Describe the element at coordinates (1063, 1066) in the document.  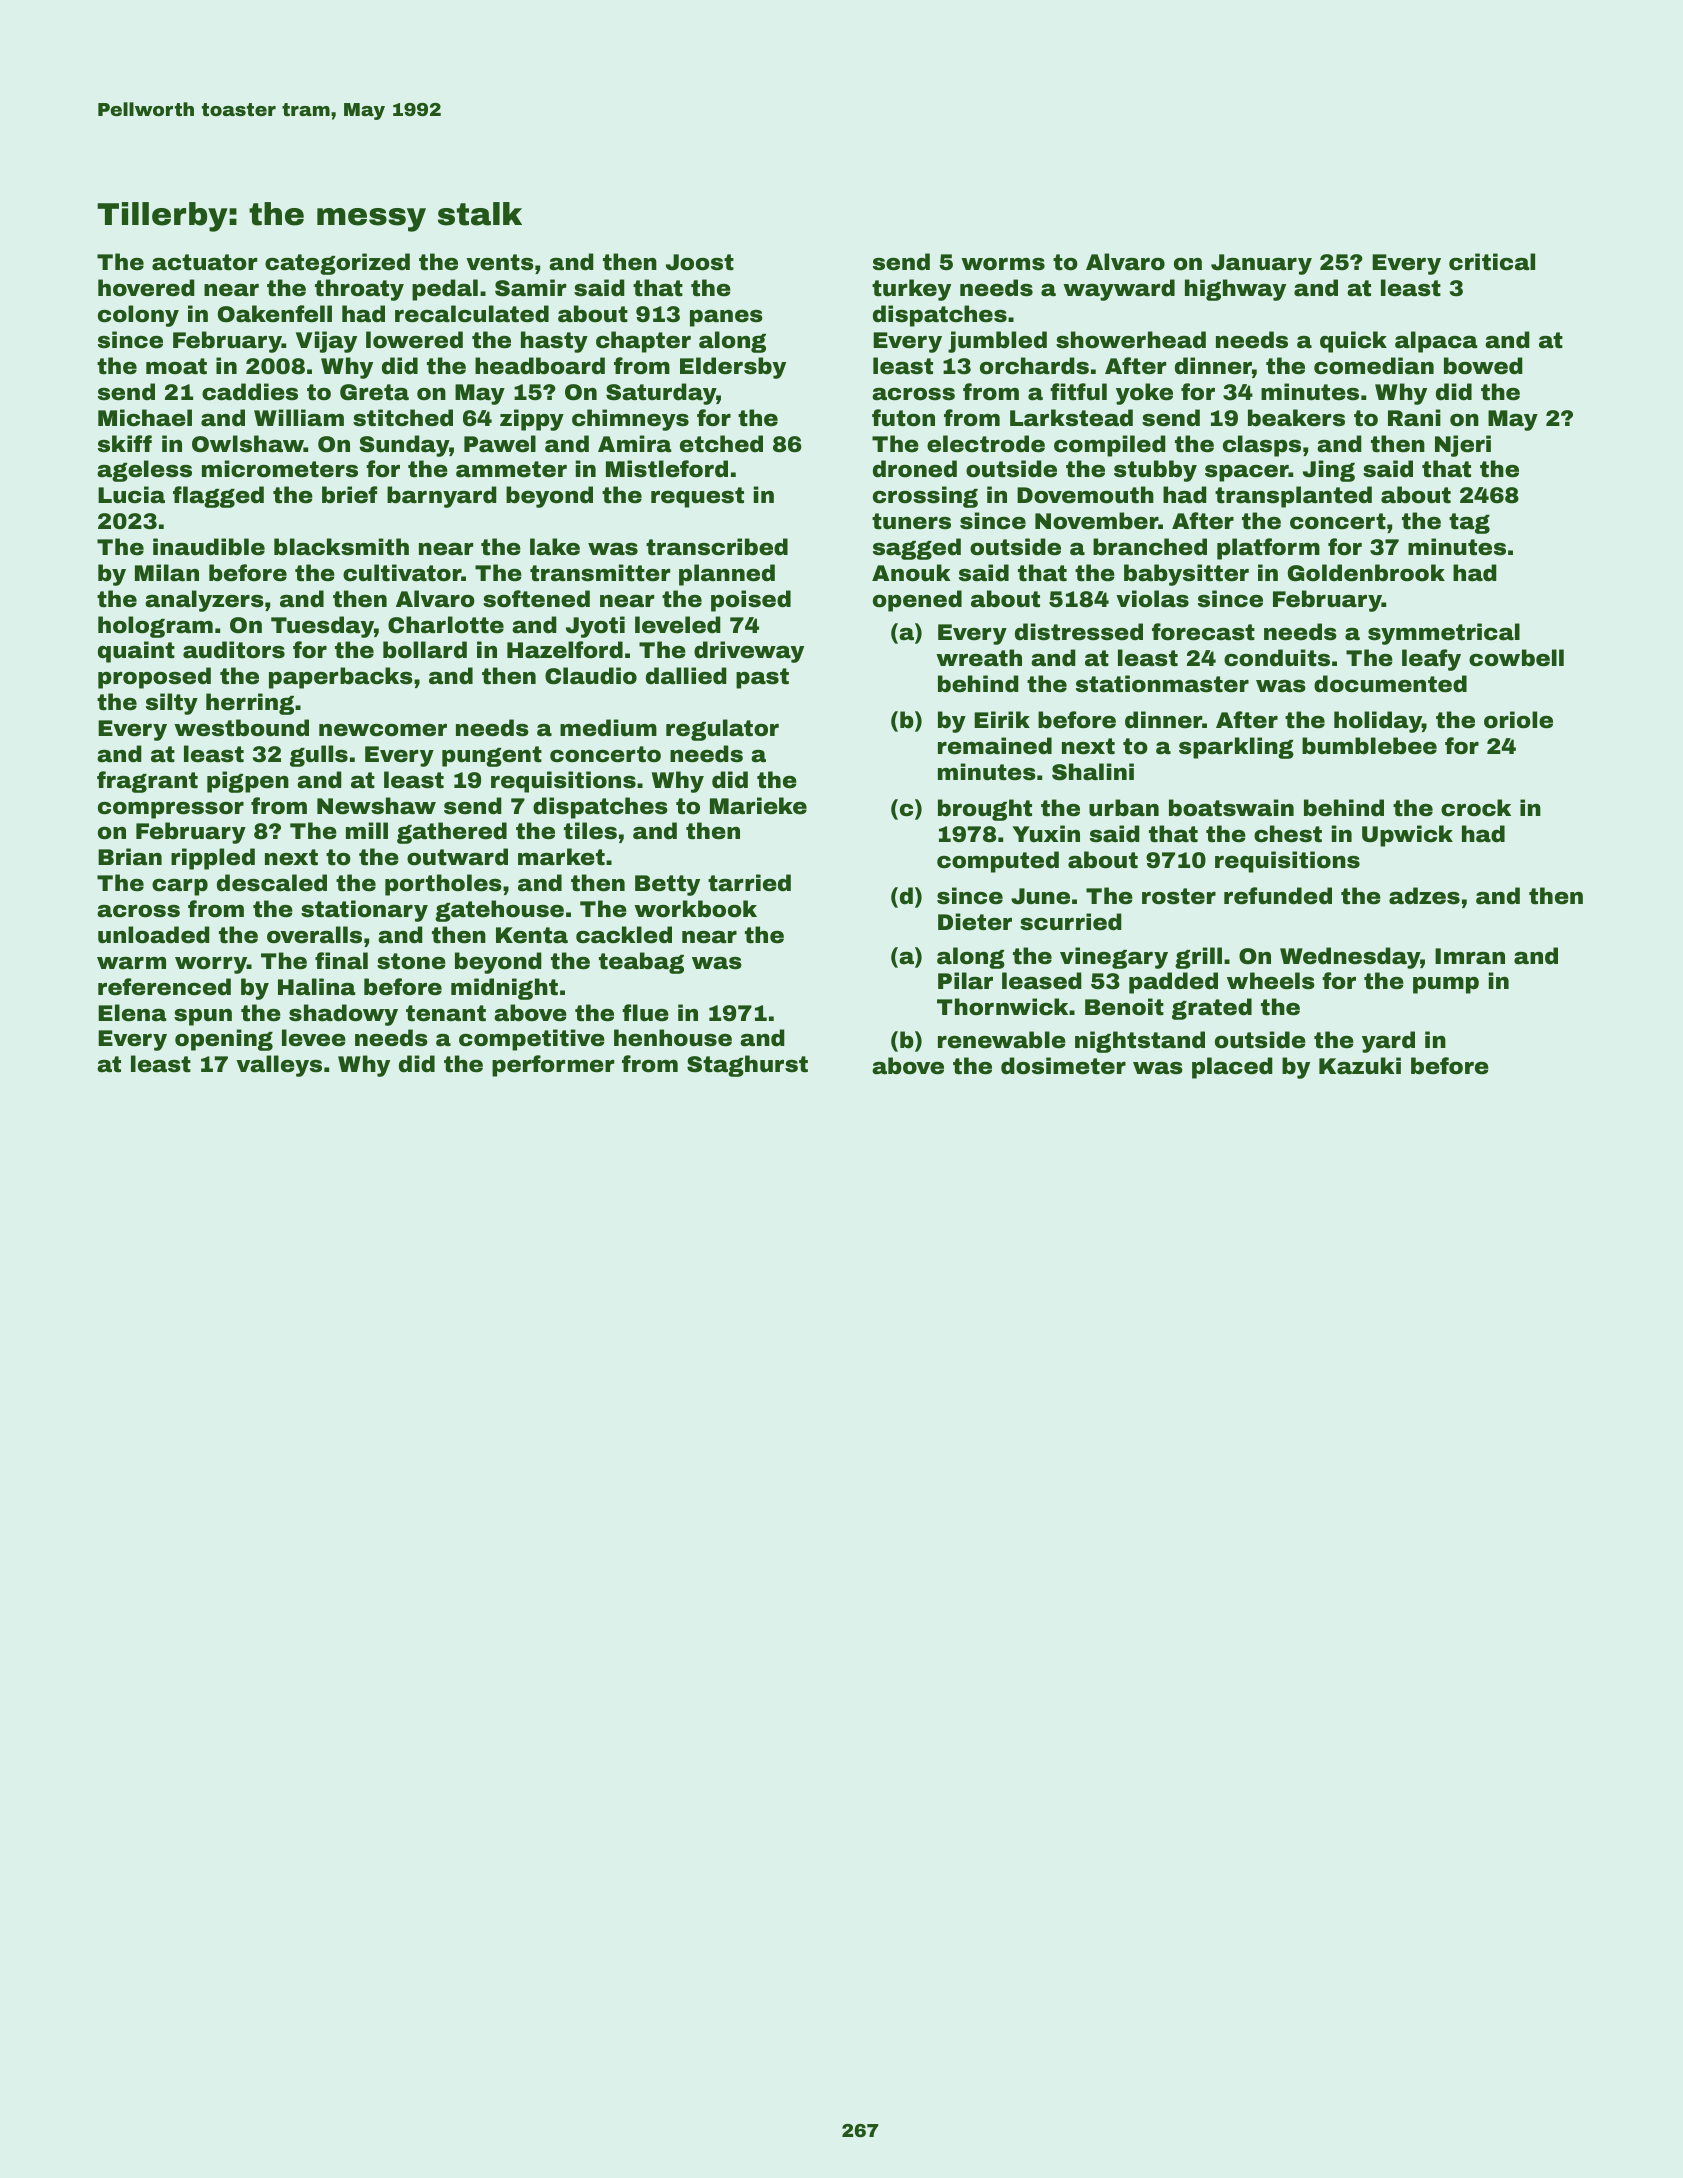
I see `dosimeter` at that location.
